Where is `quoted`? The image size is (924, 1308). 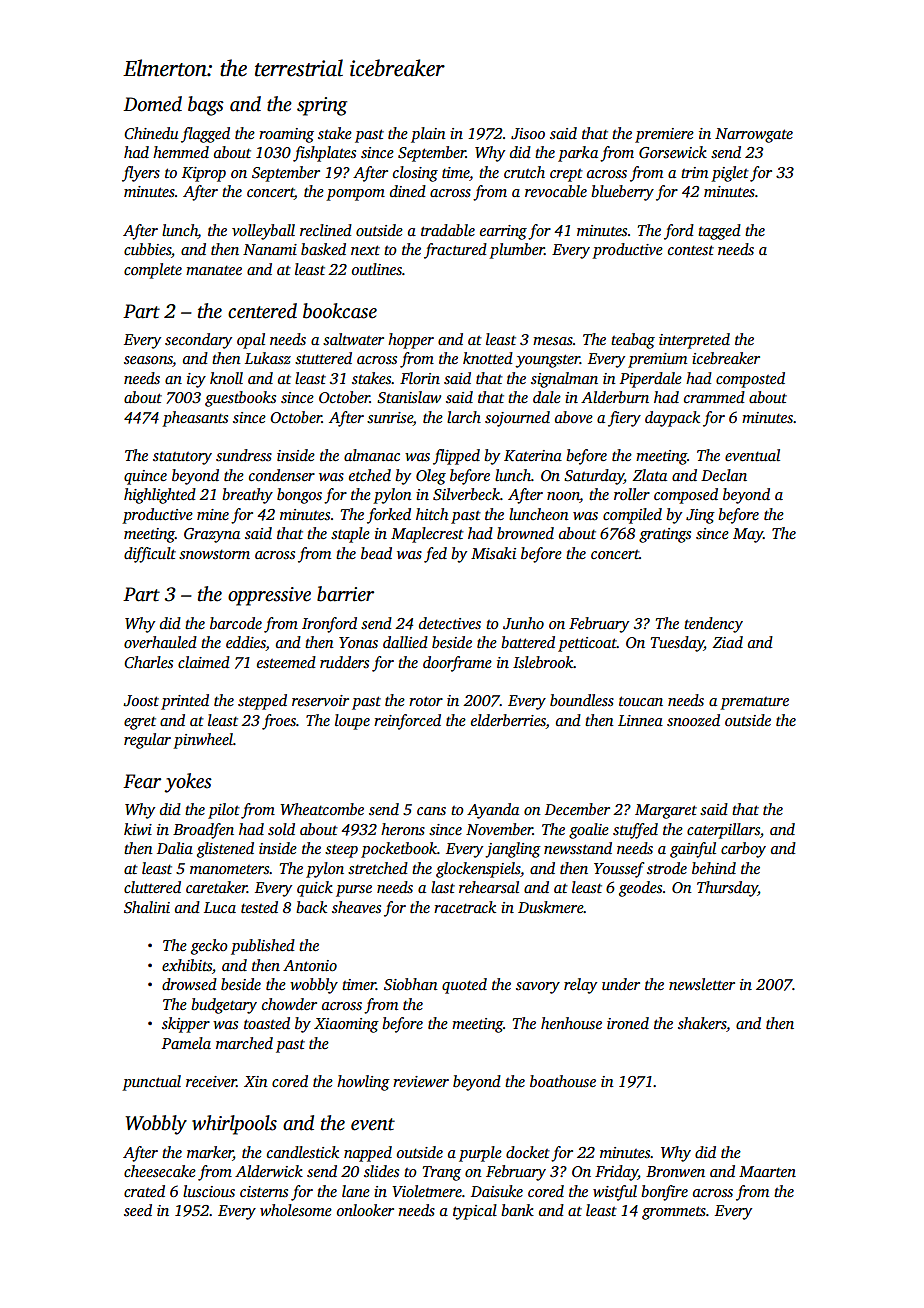
quoted is located at coordinates (464, 986).
